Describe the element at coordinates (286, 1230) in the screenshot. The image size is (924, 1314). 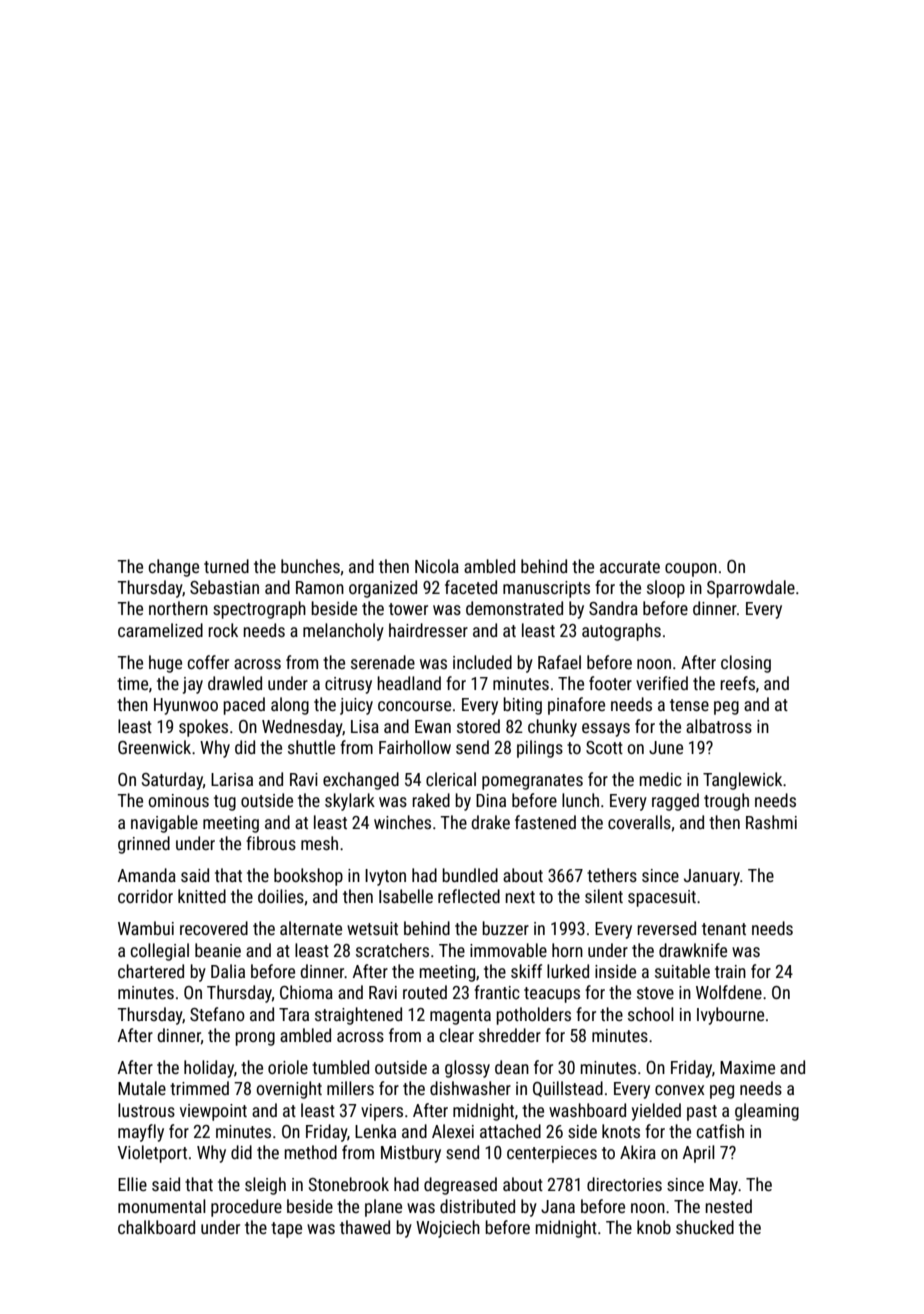
I see `tape` at that location.
